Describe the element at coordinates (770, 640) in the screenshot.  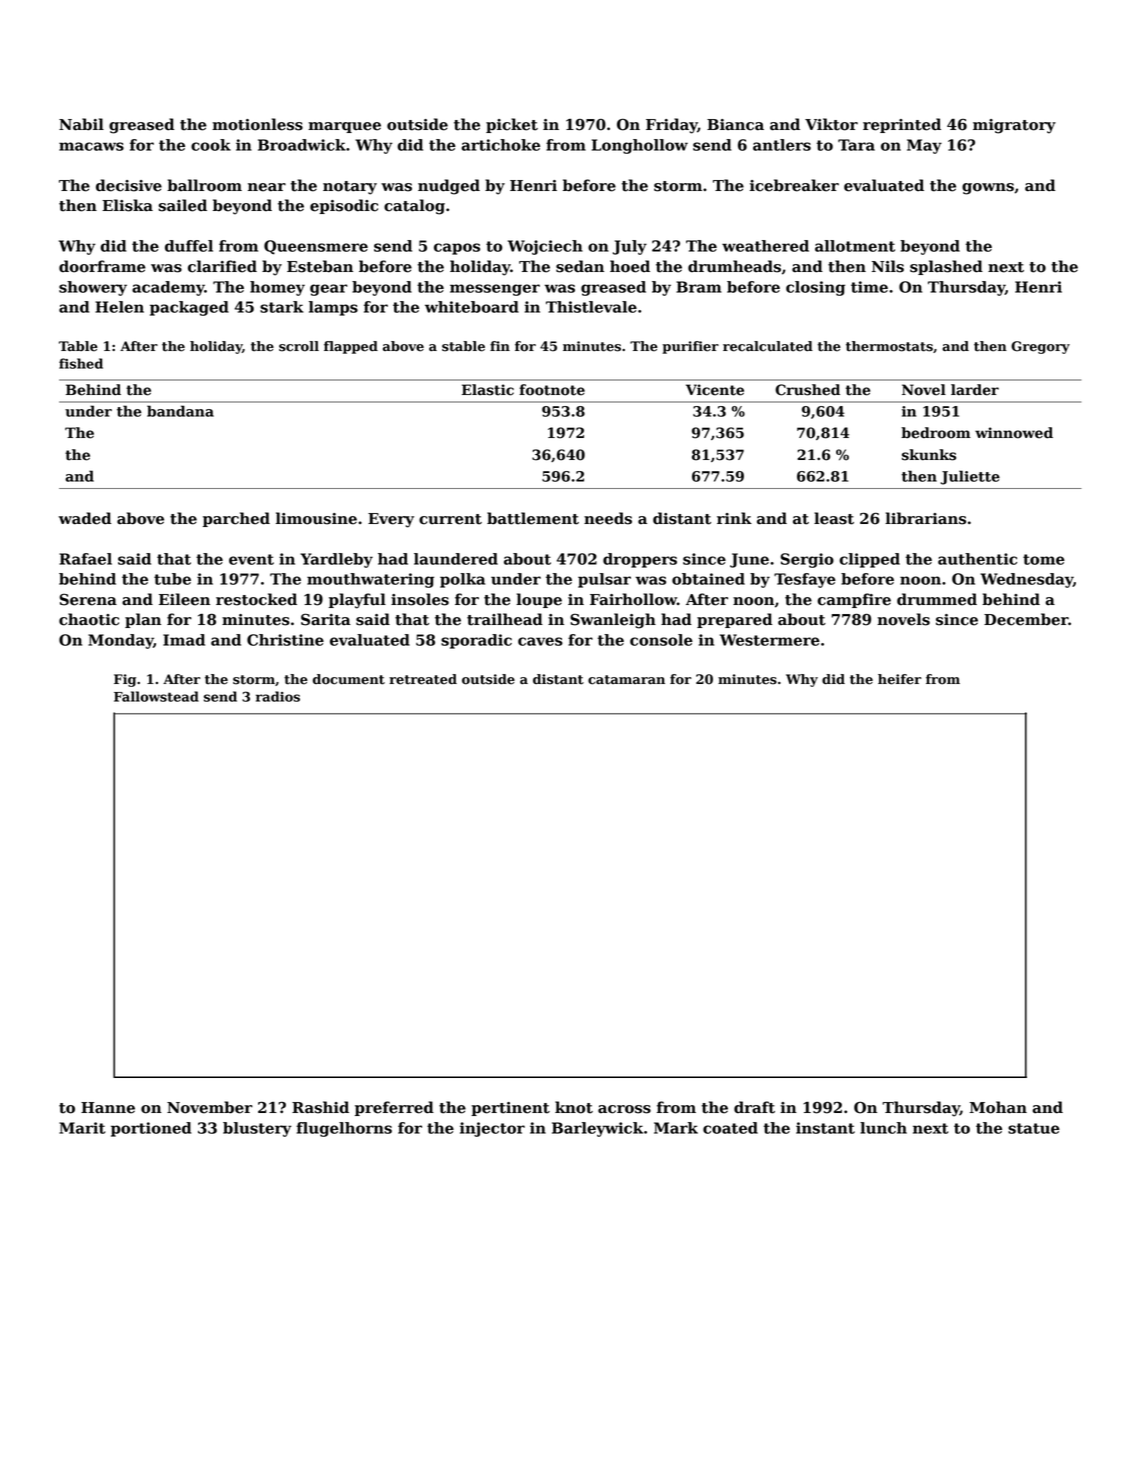
I see `Westermere` at that location.
